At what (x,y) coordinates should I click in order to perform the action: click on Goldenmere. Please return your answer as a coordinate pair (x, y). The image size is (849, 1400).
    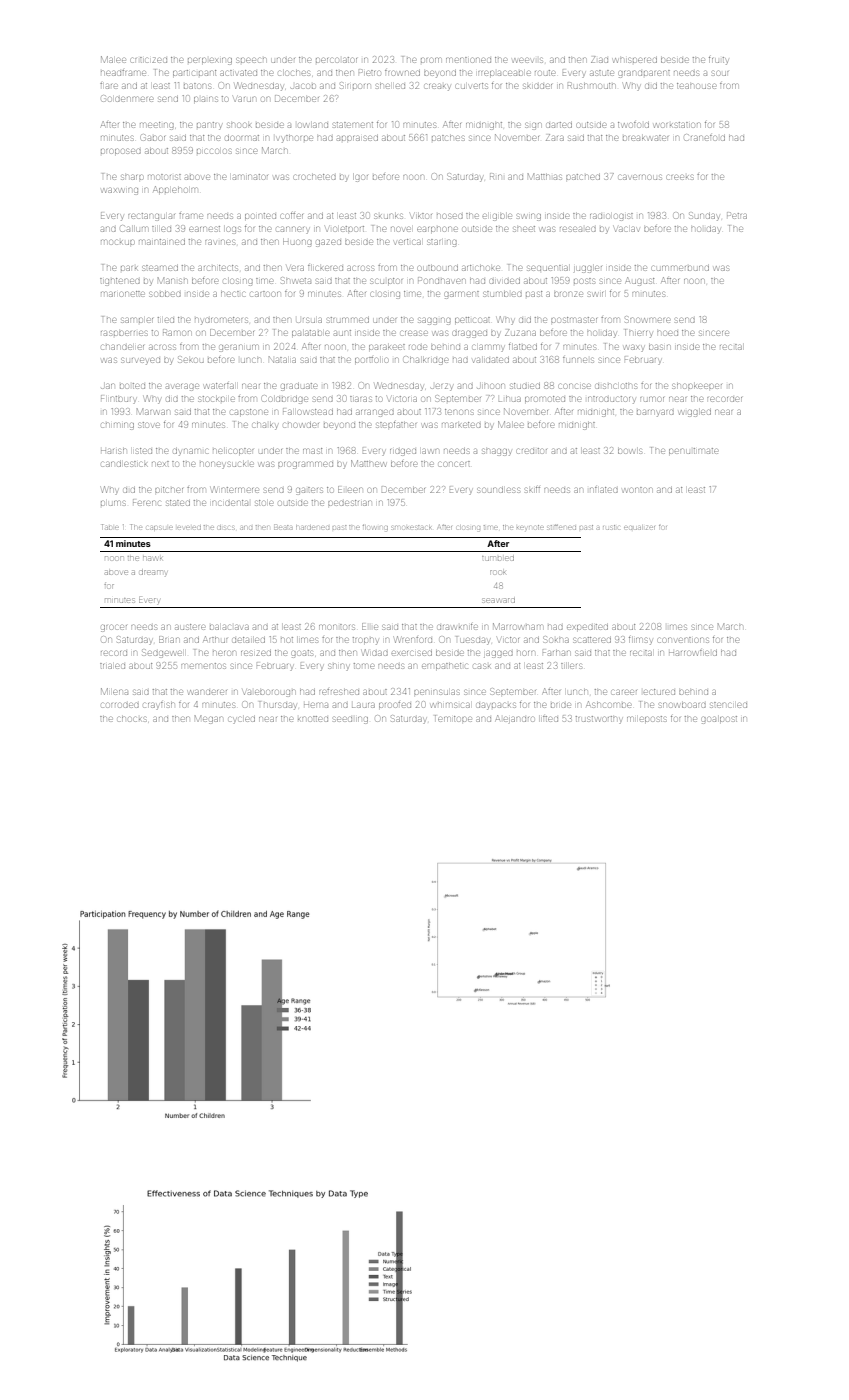
    Looking at the image, I should click on (127, 98).
